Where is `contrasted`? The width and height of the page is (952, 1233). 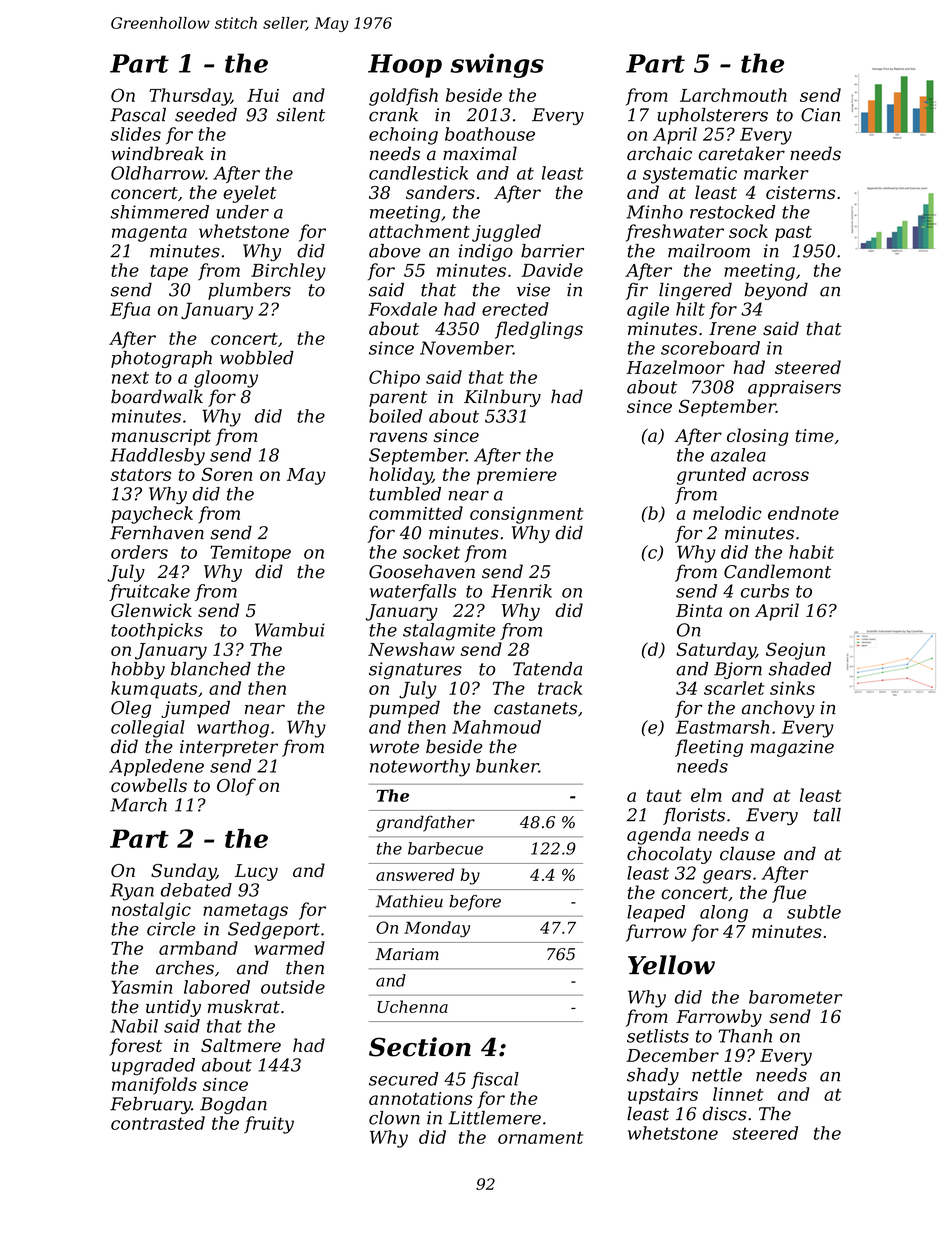 contrasted is located at coordinates (158, 1123).
